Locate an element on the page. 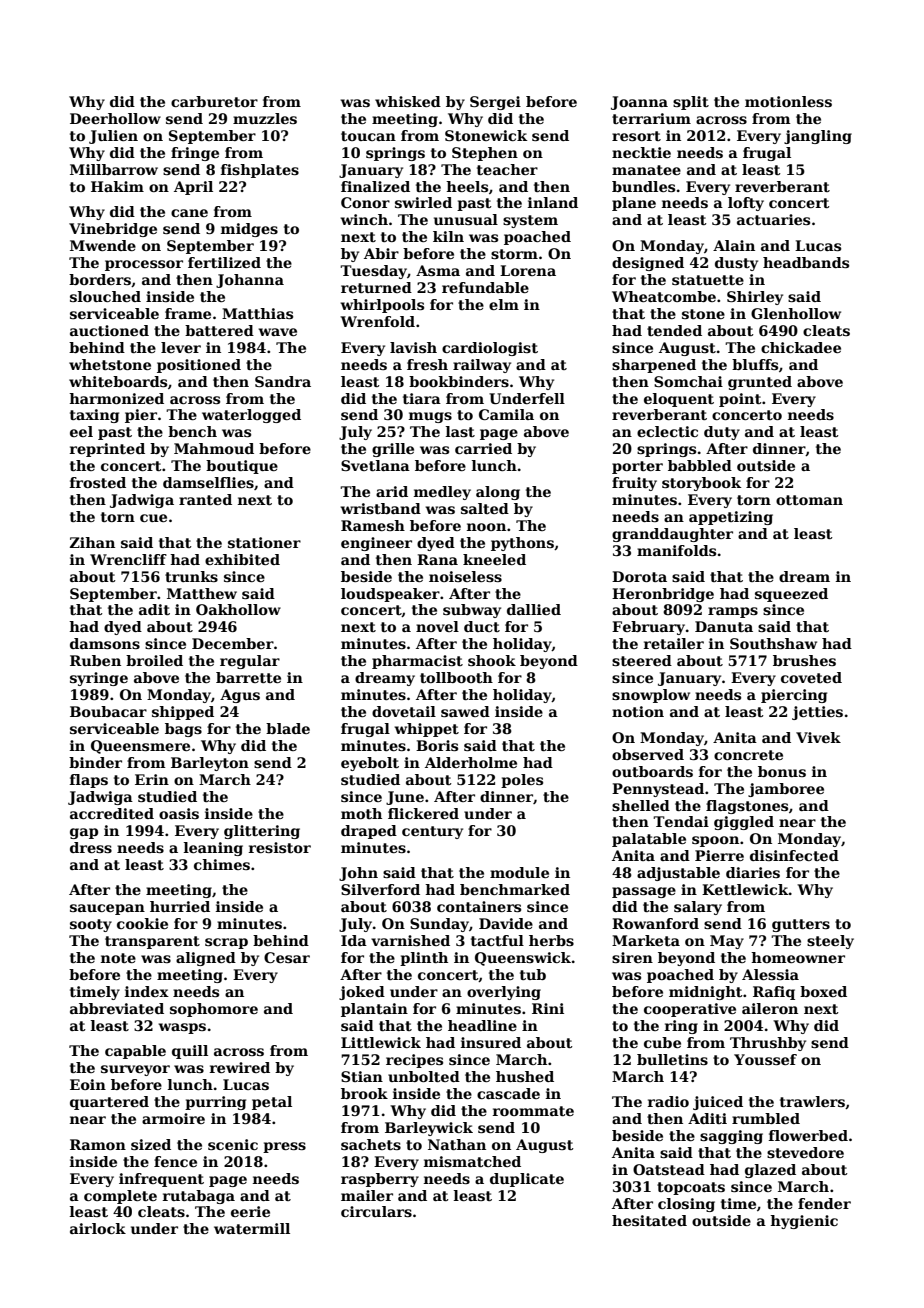 This image has width=924, height=1308. whippet is located at coordinates (426, 730).
